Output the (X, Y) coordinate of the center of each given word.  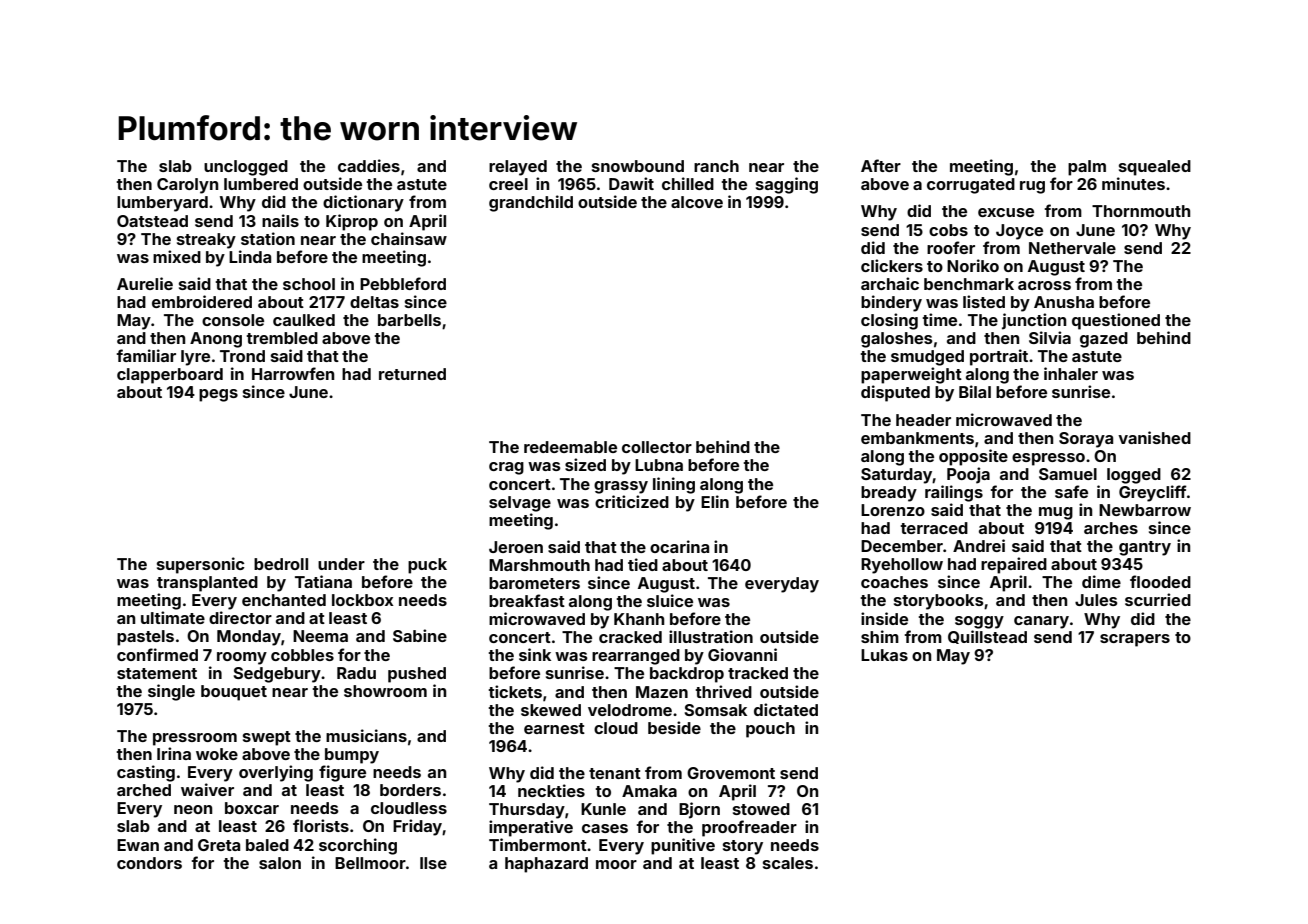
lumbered (261, 184)
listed (984, 301)
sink (535, 654)
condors (149, 863)
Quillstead (987, 637)
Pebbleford (403, 283)
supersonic (201, 565)
